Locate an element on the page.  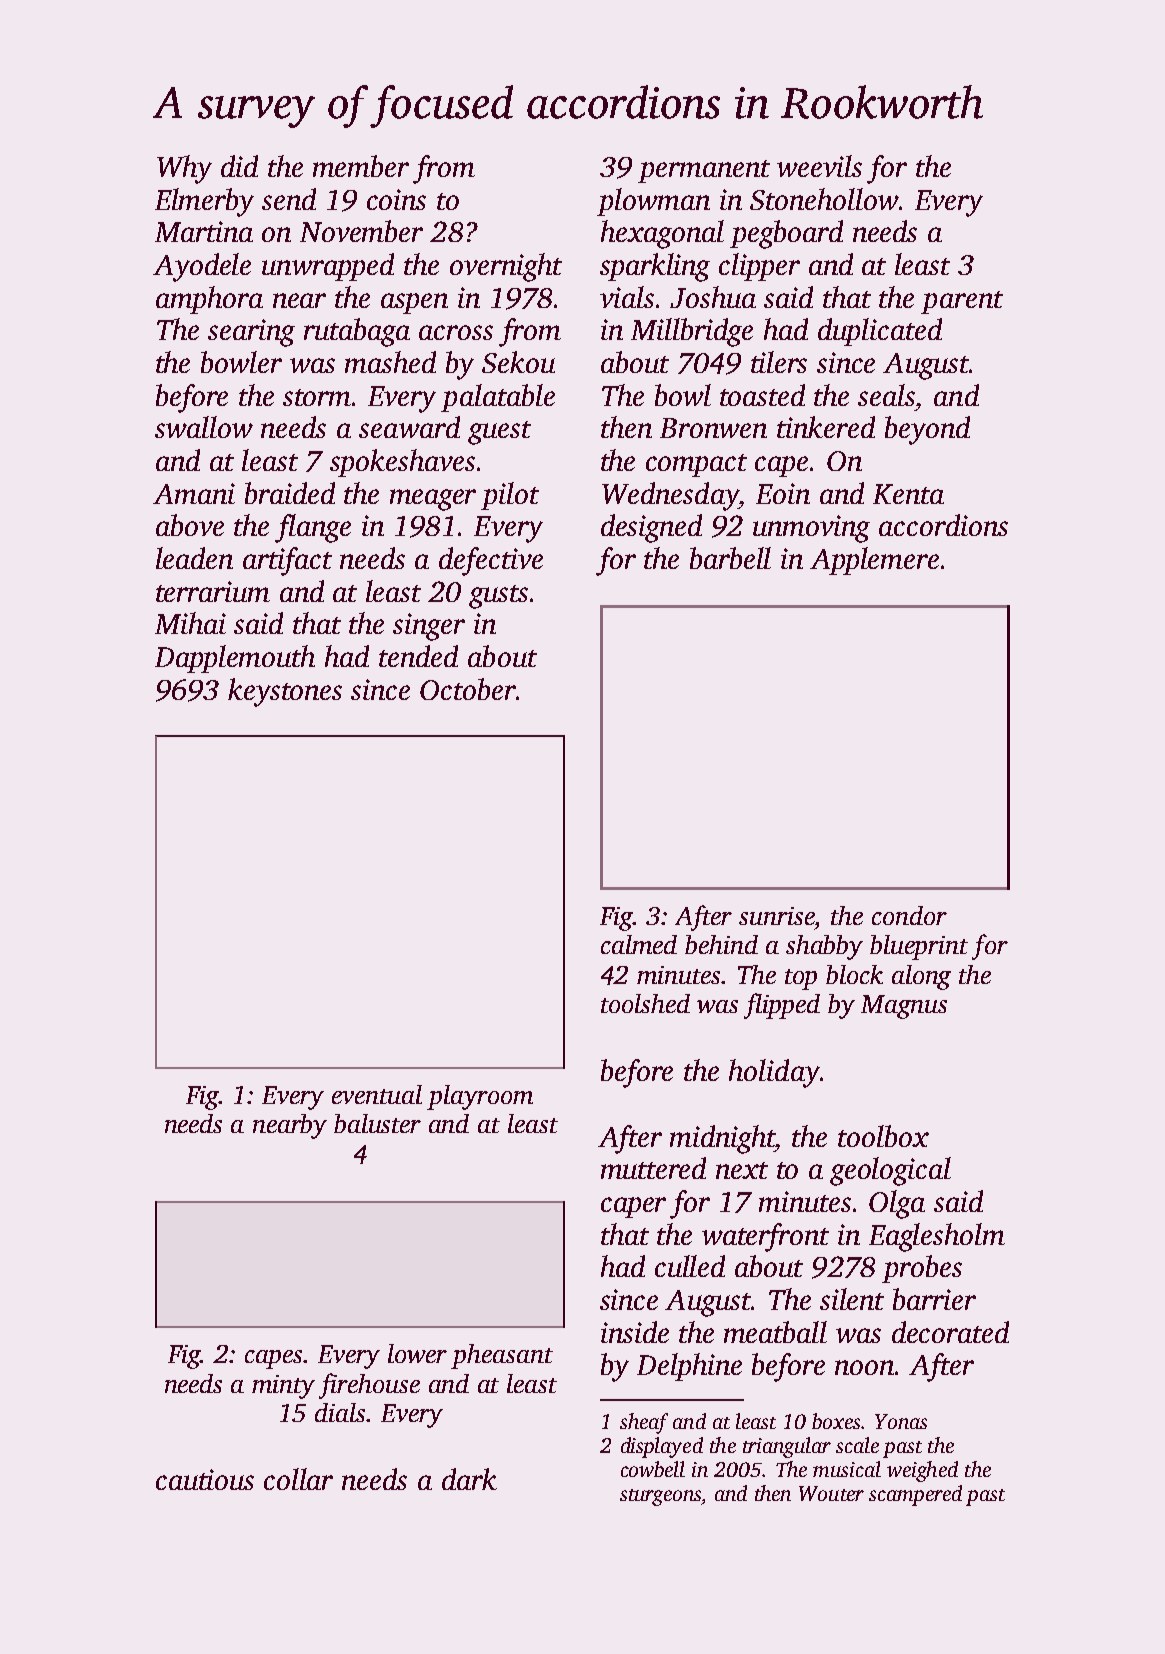
member is located at coordinates (361, 166).
